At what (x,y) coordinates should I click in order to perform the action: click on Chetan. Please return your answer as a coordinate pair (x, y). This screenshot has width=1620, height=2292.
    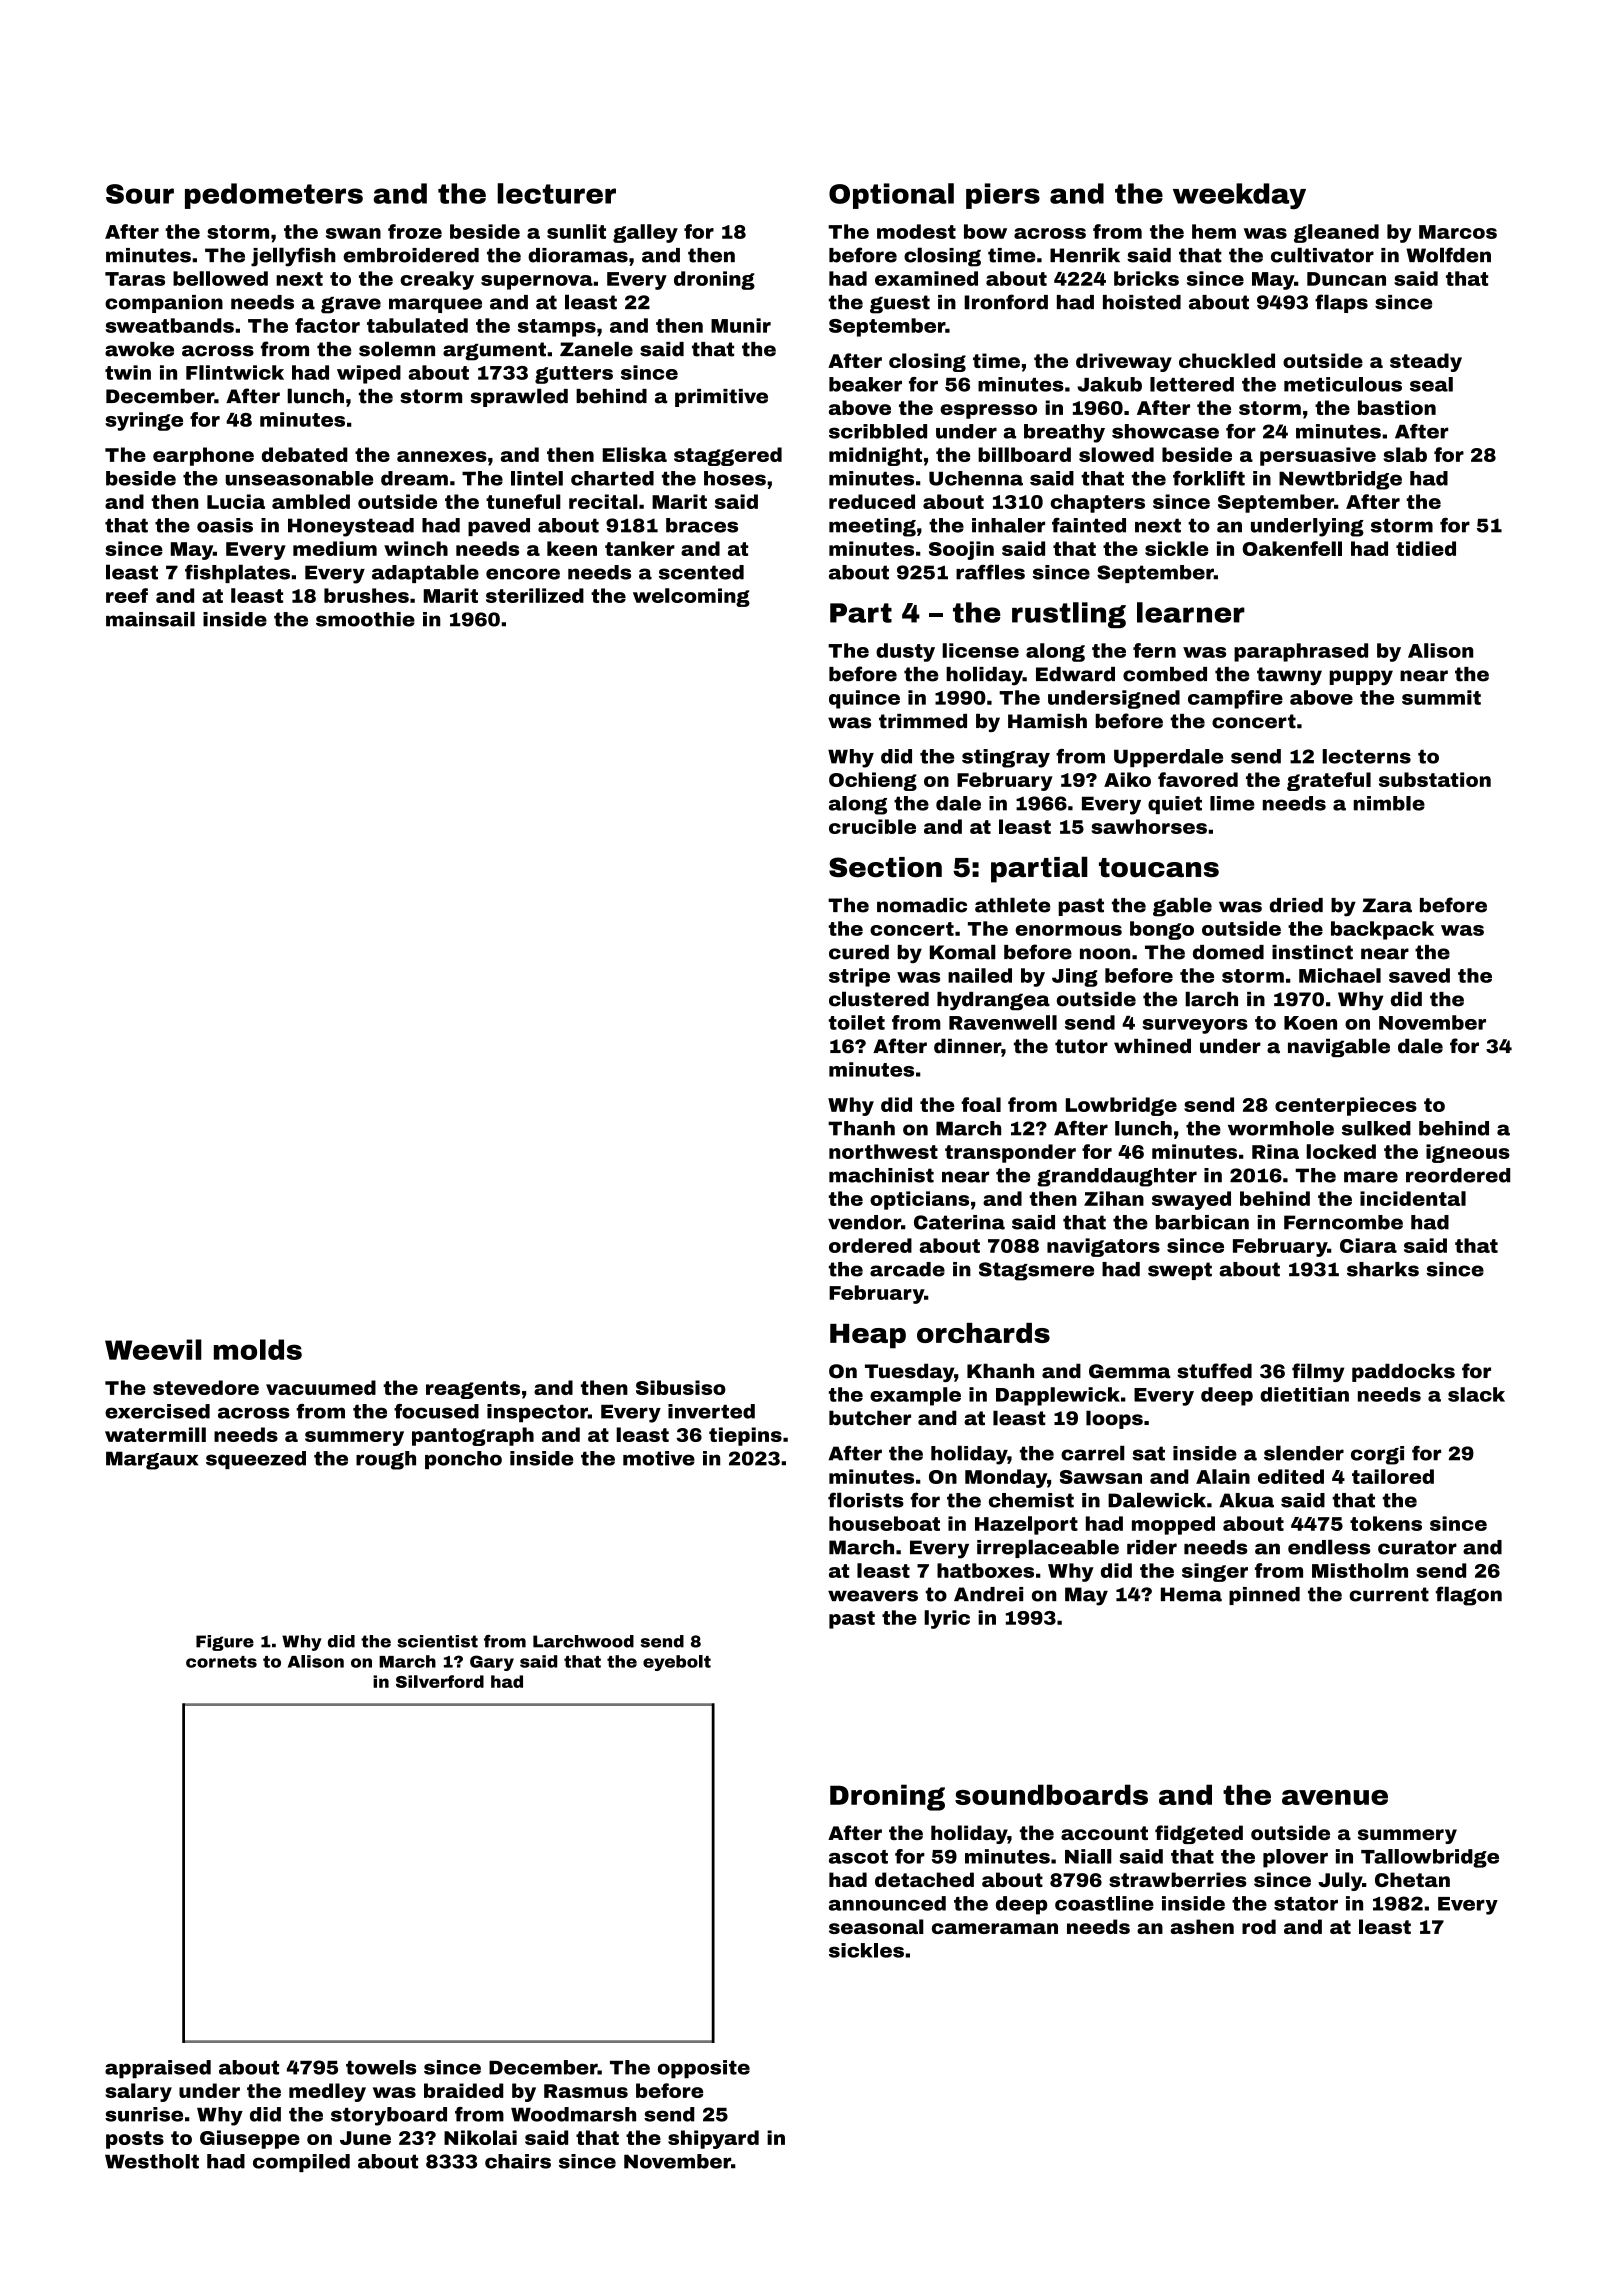
    Looking at the image, I should click on (1412, 1879).
